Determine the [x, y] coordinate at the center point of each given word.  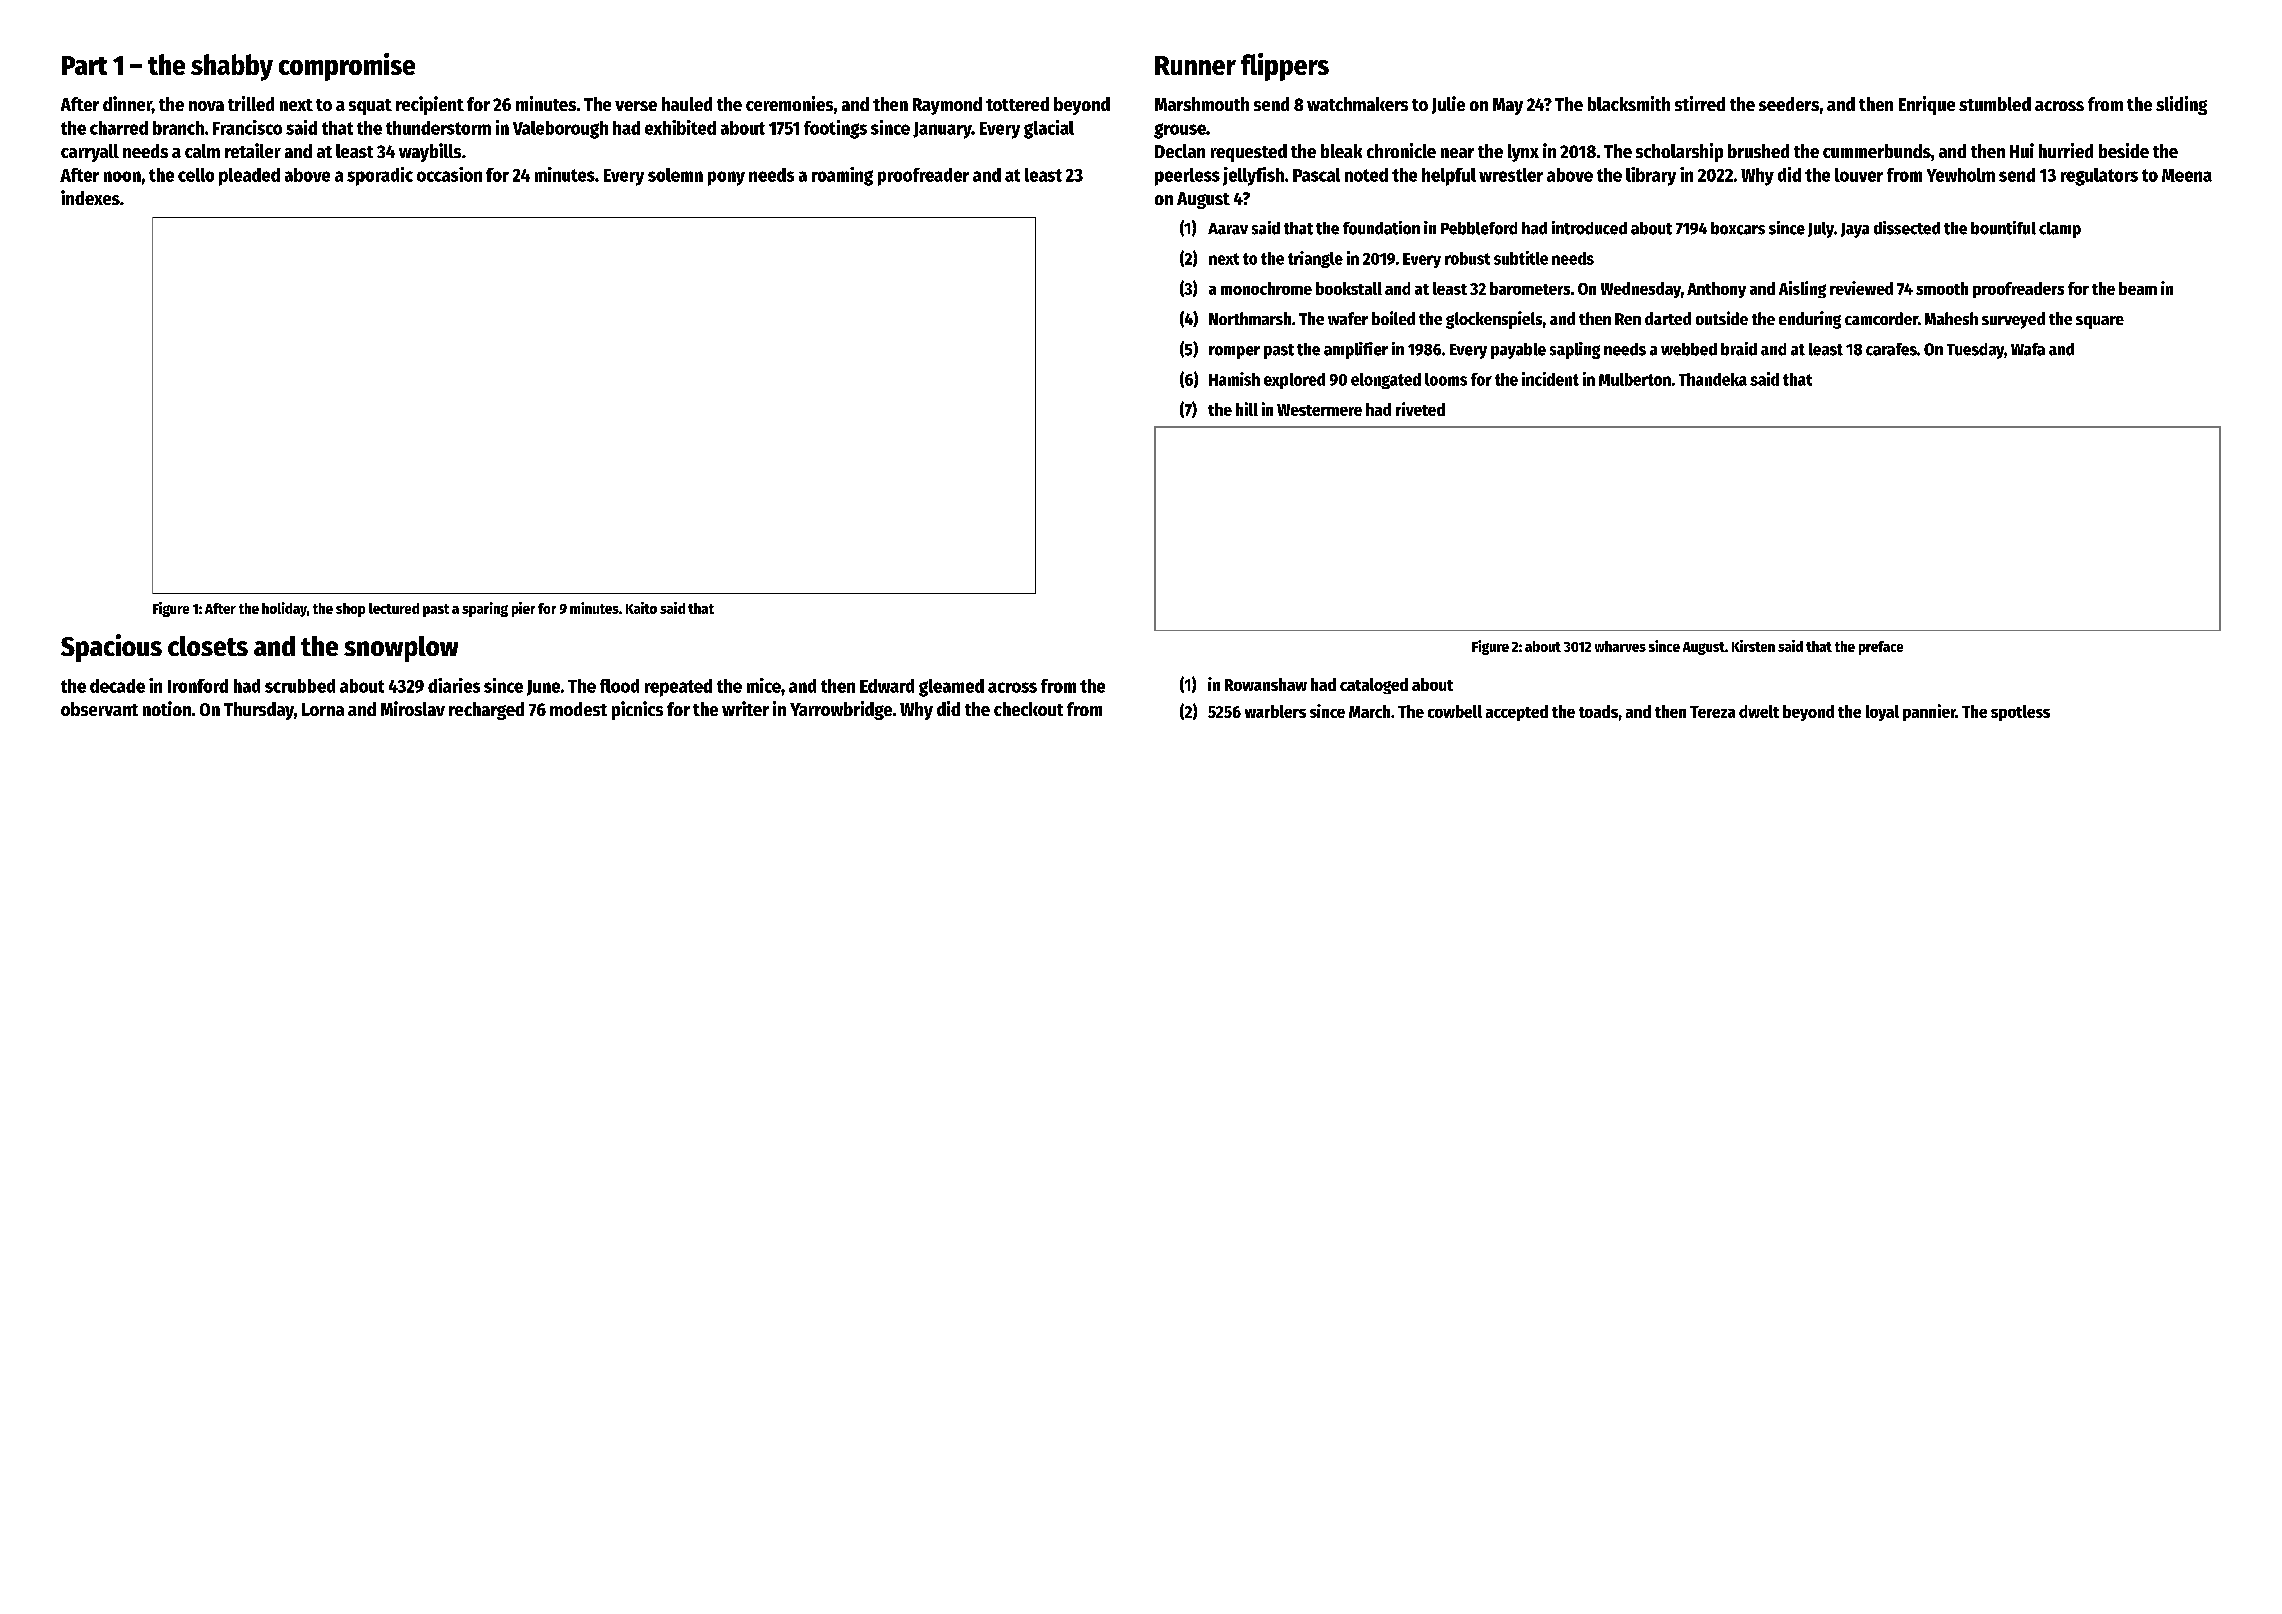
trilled [251, 103]
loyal [1882, 713]
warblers [1275, 711]
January [942, 130]
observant [99, 709]
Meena [2187, 175]
